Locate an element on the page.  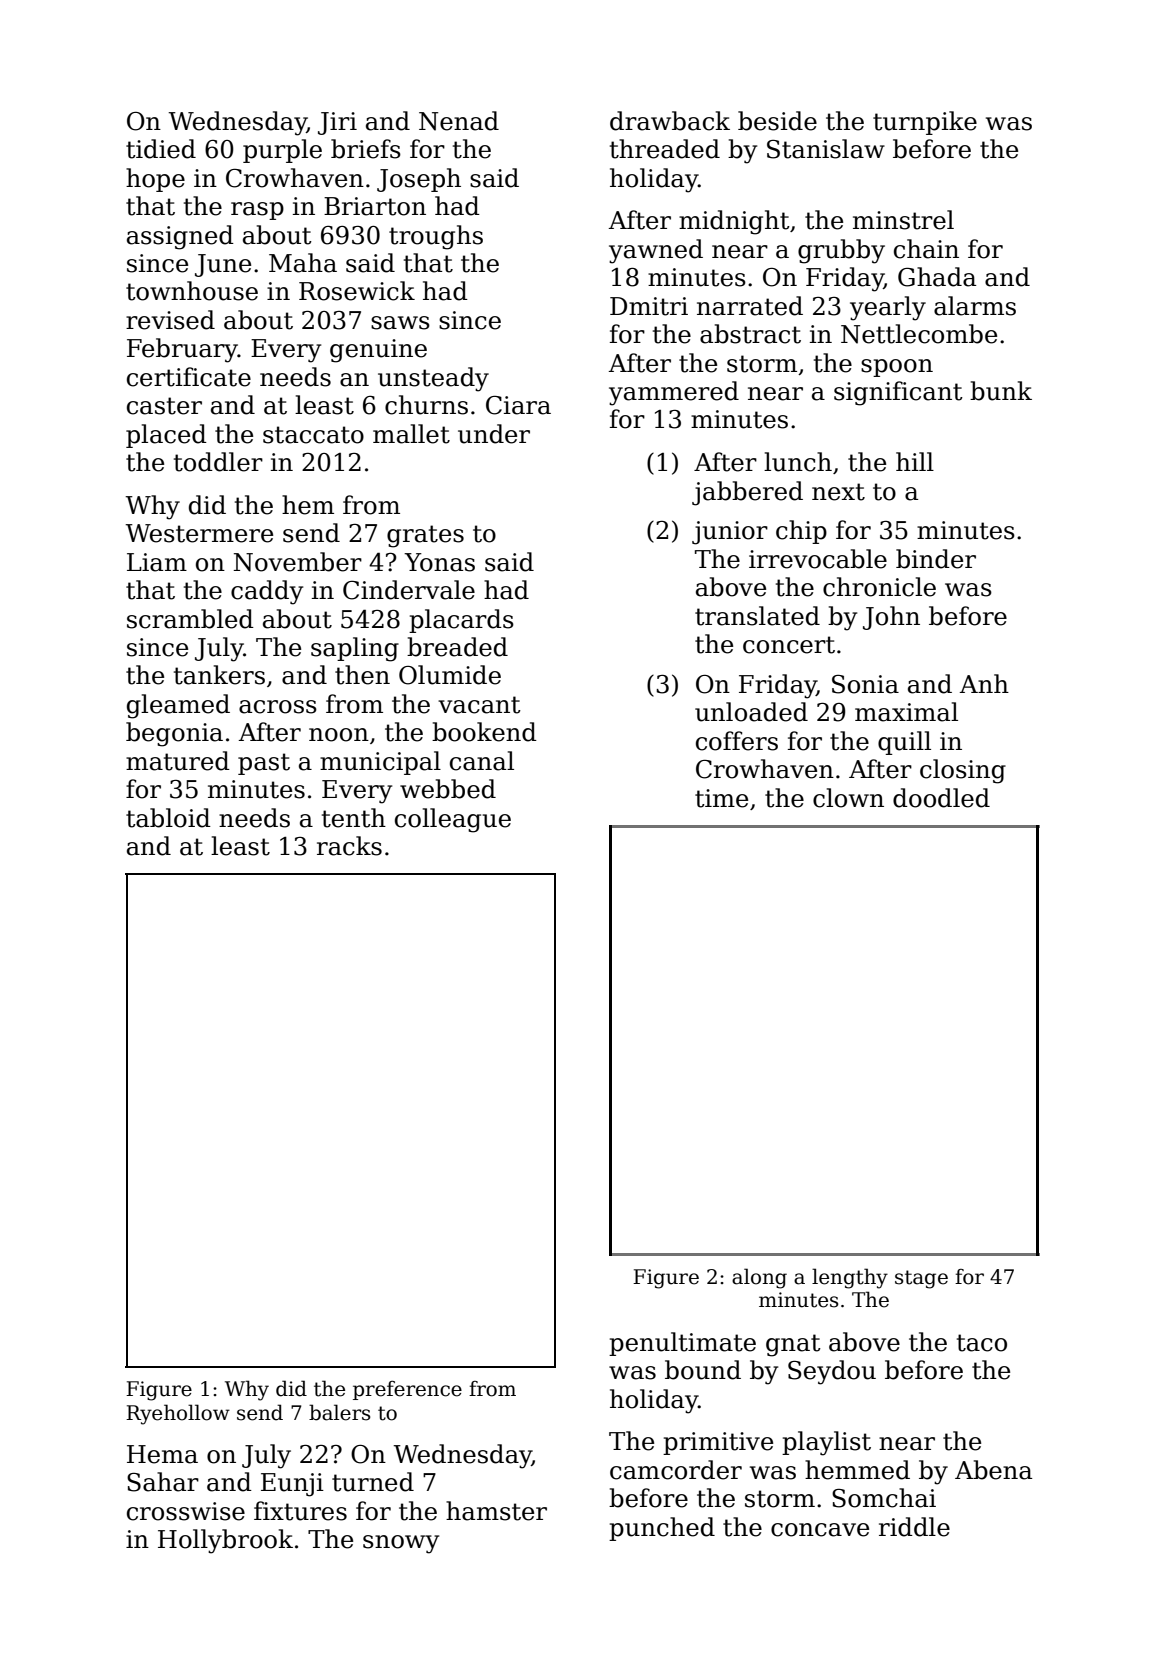
next is located at coordinates (838, 492).
